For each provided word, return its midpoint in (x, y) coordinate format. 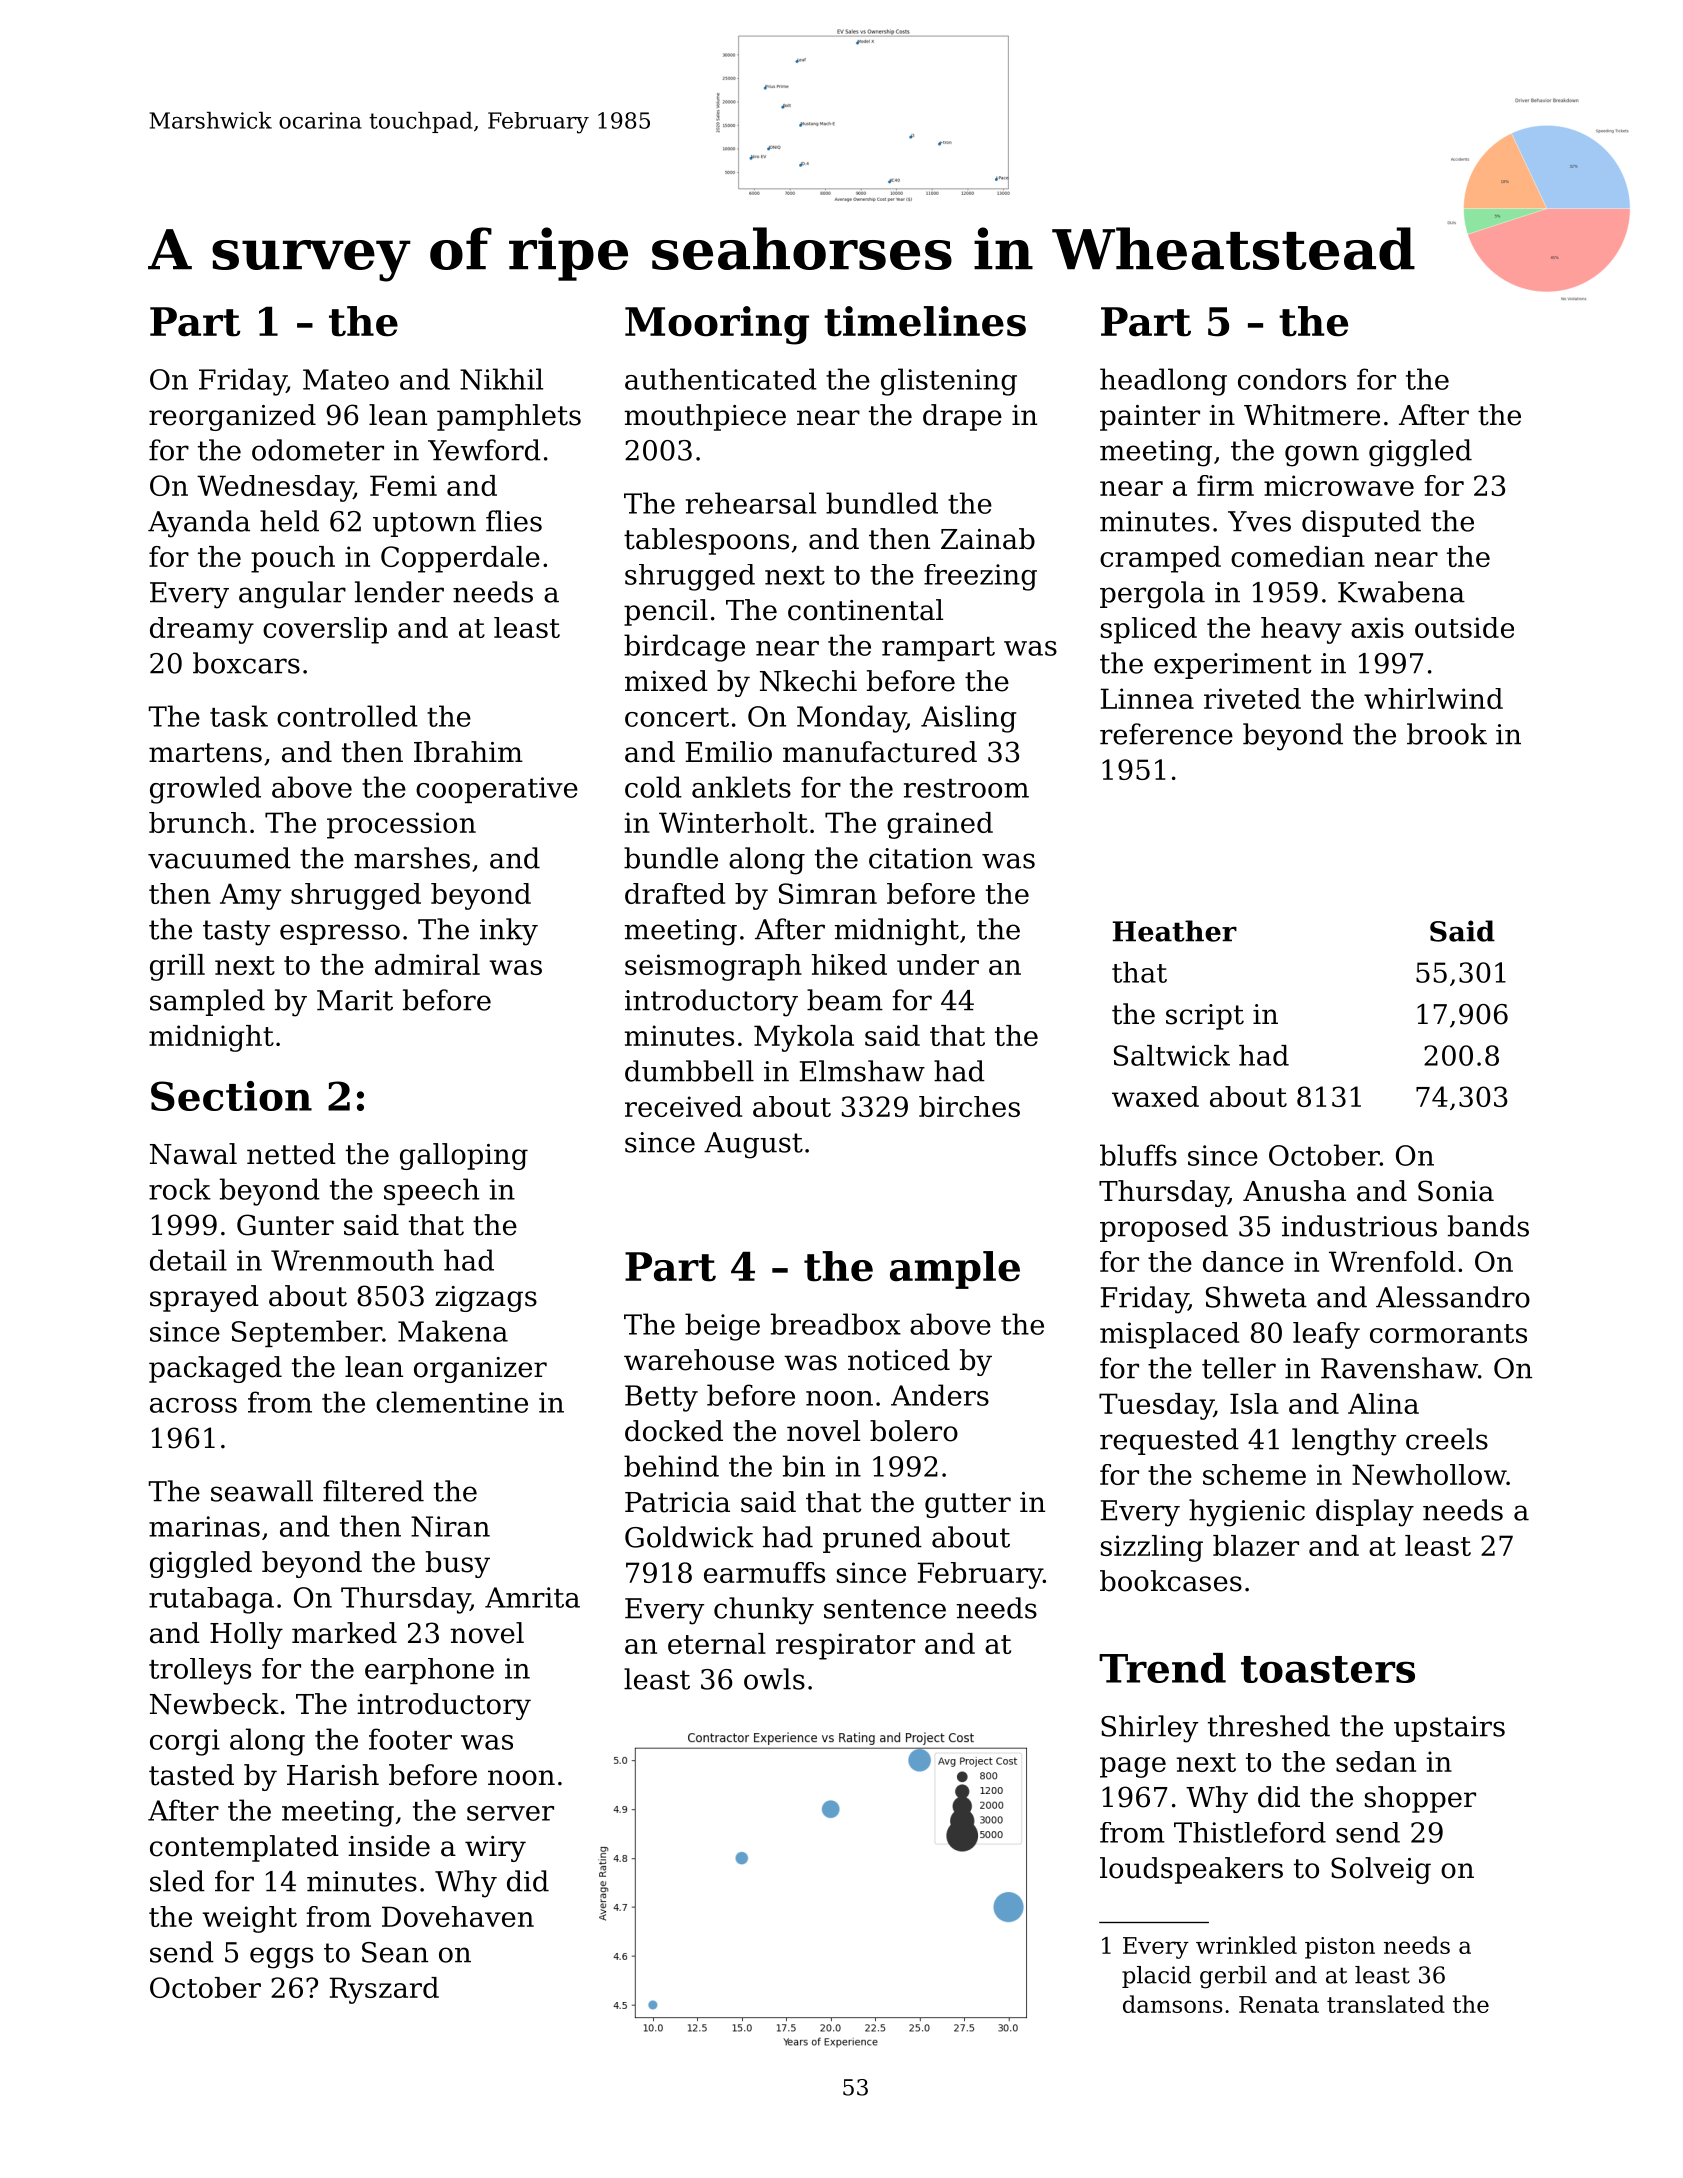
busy (458, 1564)
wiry (495, 1849)
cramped (1160, 559)
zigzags (486, 1299)
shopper (1420, 1799)
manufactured (880, 752)
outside (1464, 627)
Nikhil (501, 379)
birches (969, 1106)
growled (205, 790)
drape (962, 417)
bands (1488, 1226)
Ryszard (384, 1990)
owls (774, 1679)
